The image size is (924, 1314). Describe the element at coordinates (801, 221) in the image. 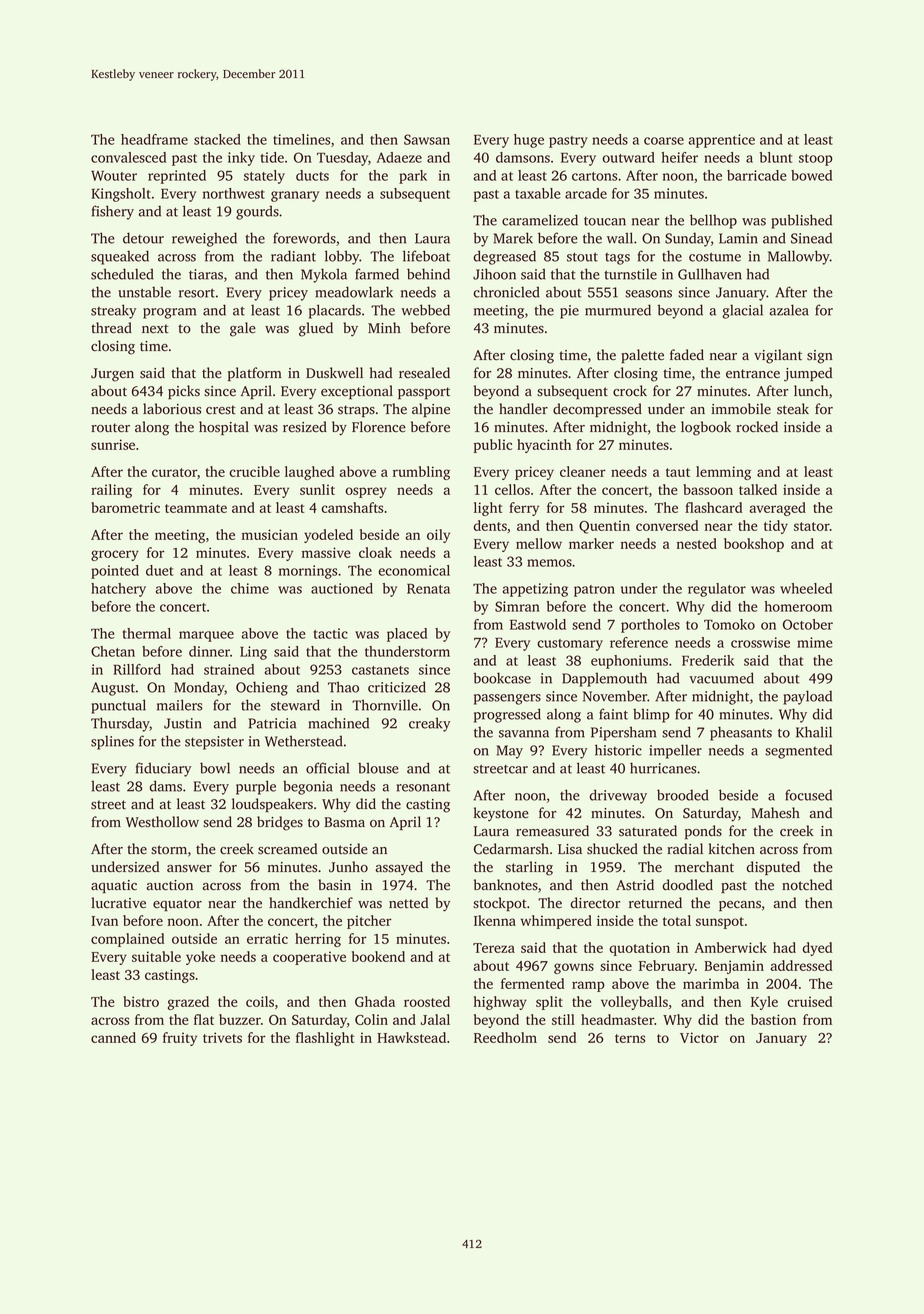

I see `published` at that location.
